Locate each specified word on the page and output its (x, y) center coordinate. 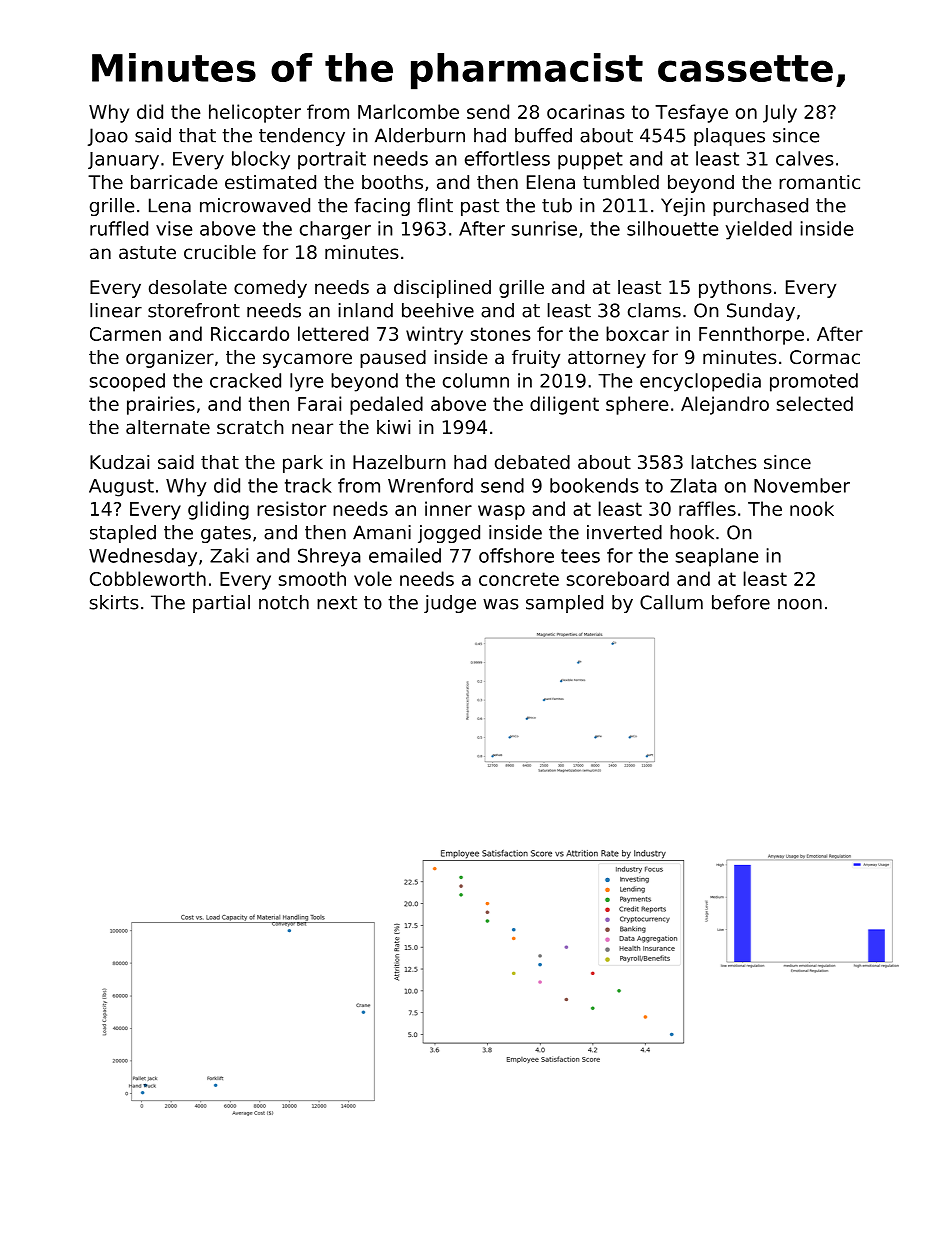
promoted (814, 382)
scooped (127, 382)
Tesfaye (691, 113)
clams (654, 310)
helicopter (255, 113)
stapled (123, 534)
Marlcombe (408, 111)
